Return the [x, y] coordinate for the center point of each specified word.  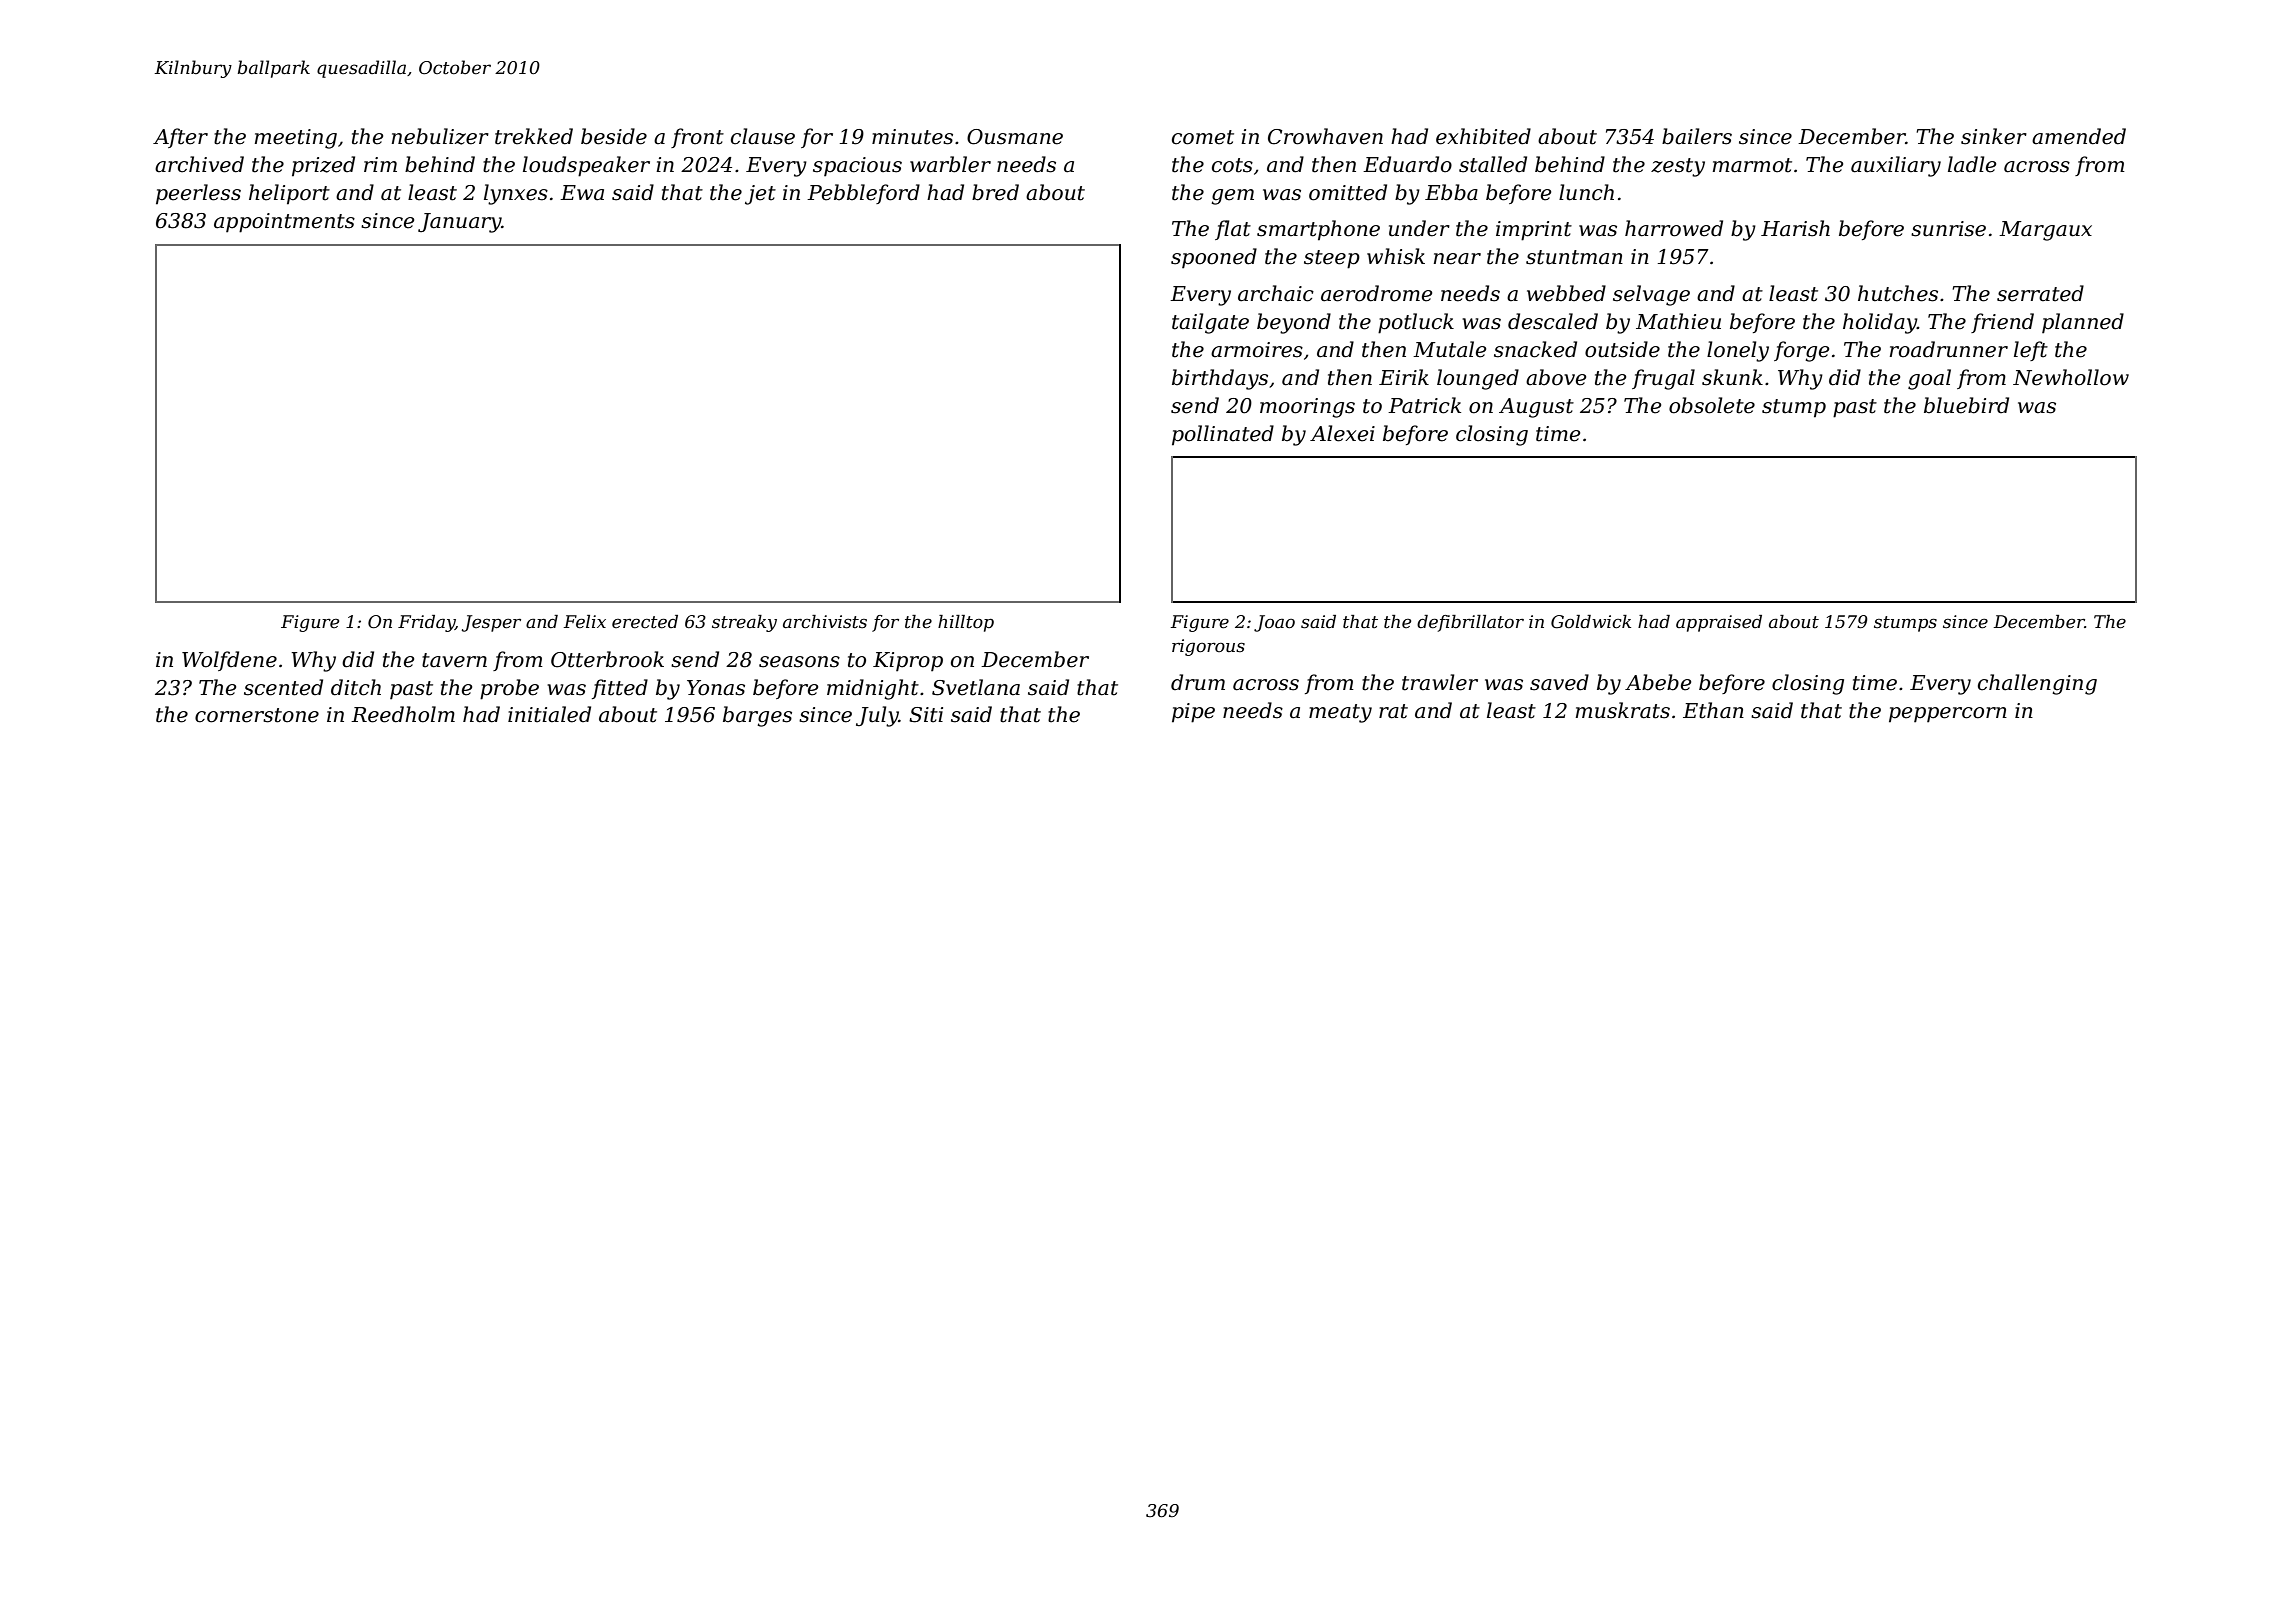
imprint [1534, 231]
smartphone [1318, 230]
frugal [1663, 379]
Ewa [582, 193]
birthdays [1220, 379]
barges [757, 716]
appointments [284, 223]
